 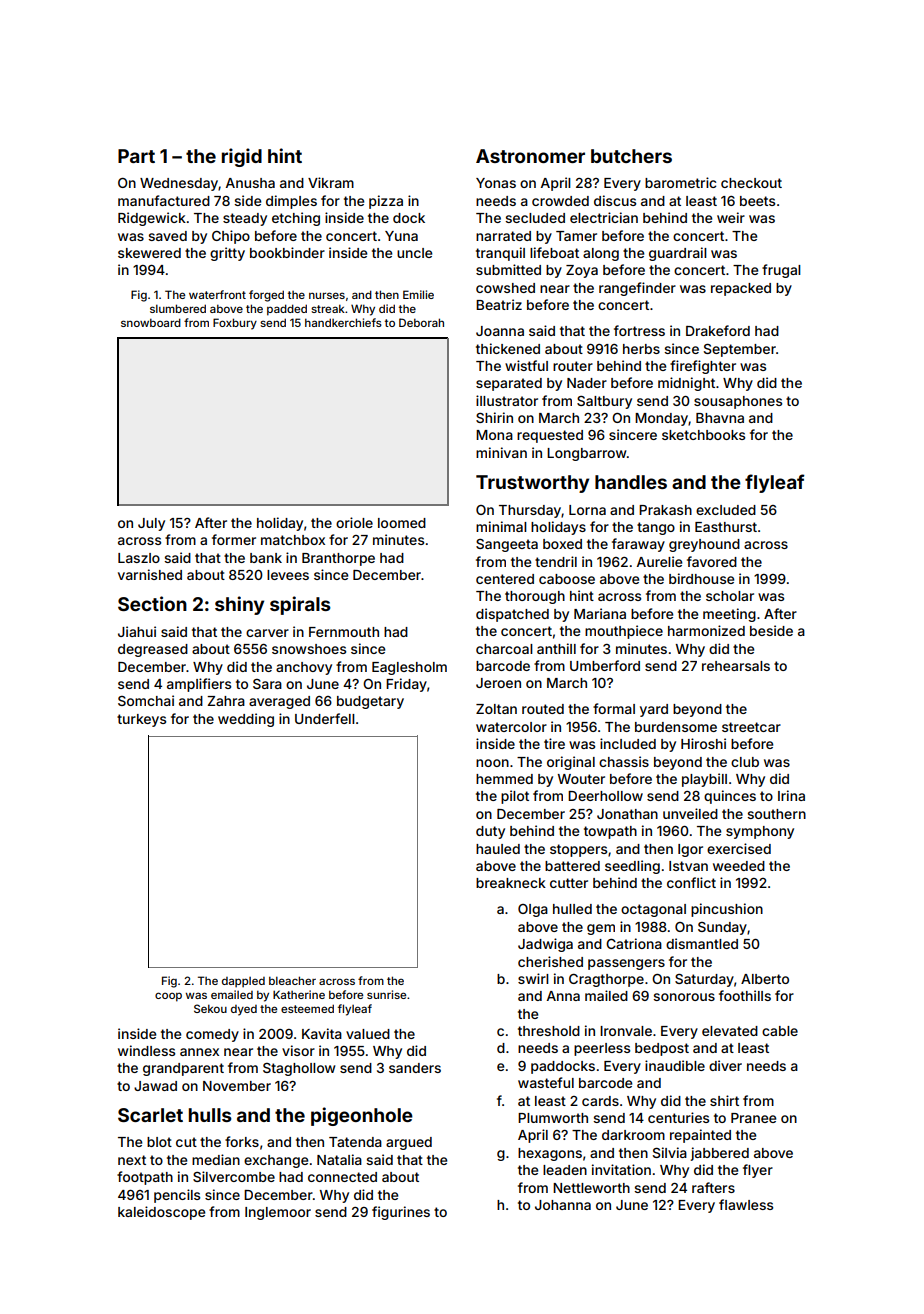 What do you see at coordinates (533, 910) in the screenshot?
I see `Olga` at bounding box center [533, 910].
